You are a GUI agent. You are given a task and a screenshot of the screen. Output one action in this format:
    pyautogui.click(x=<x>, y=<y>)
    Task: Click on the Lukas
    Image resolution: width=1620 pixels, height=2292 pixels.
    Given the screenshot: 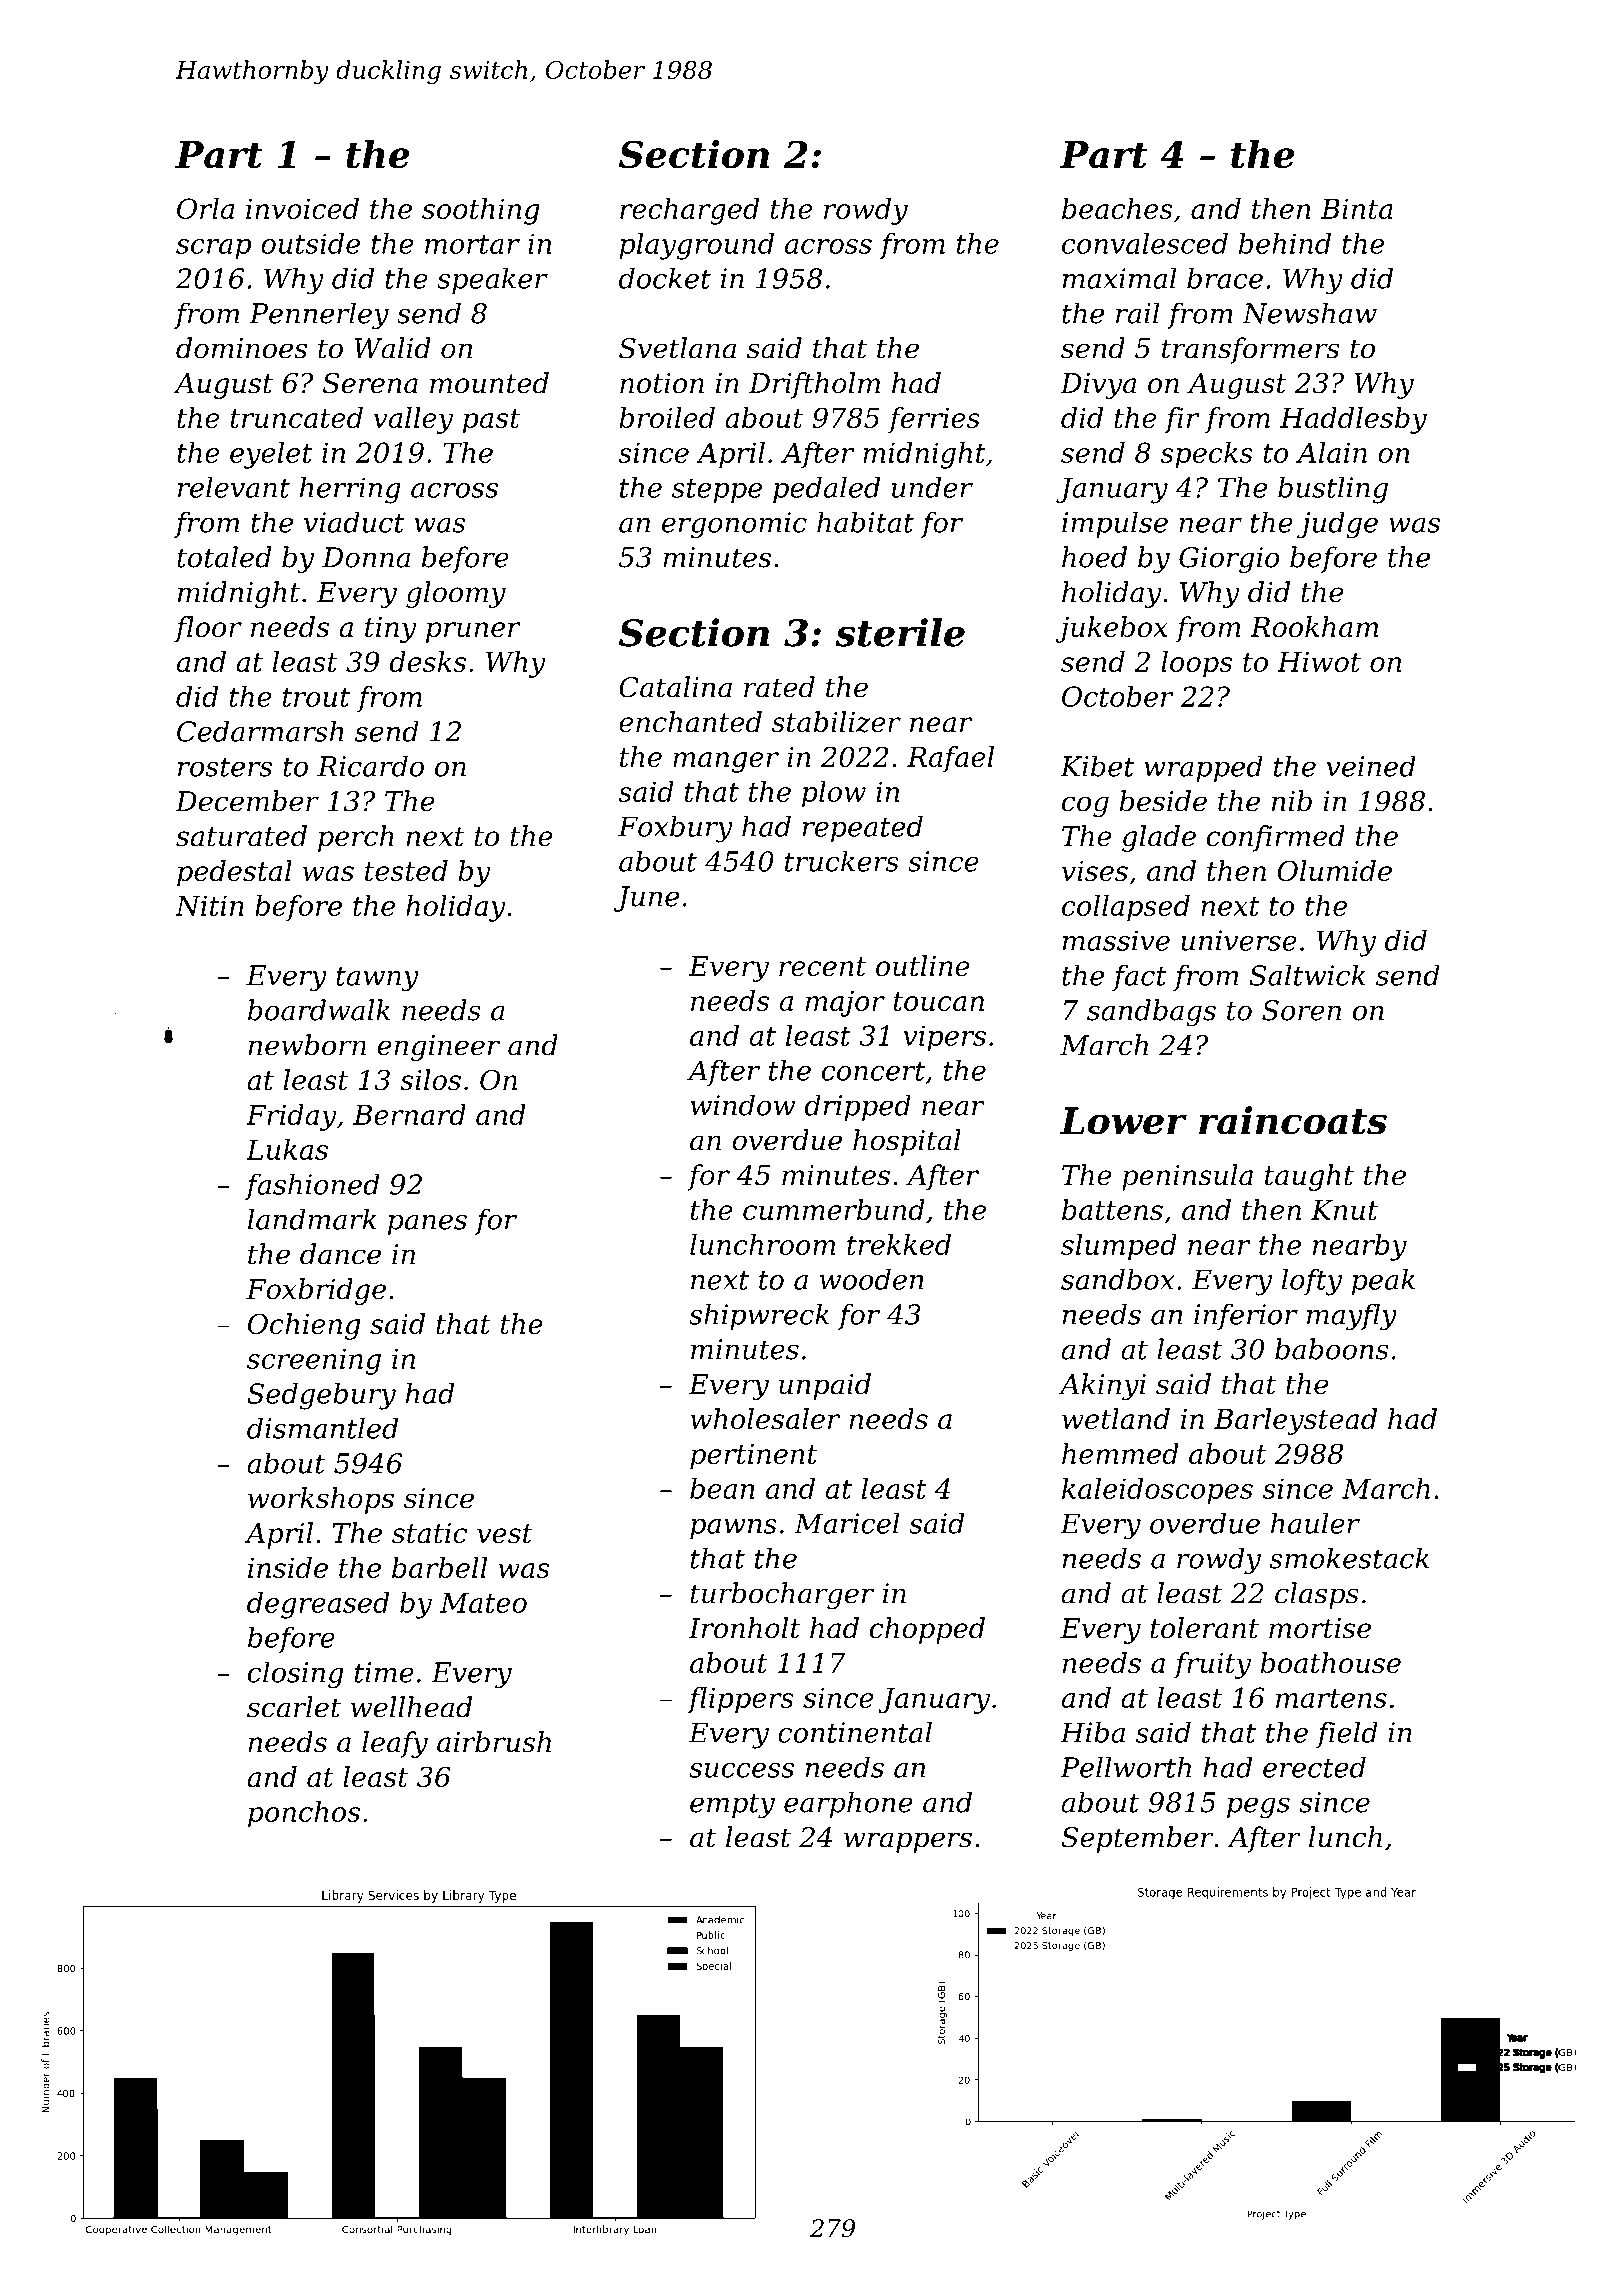 What is the action you would take?
    pyautogui.click(x=287, y=1149)
